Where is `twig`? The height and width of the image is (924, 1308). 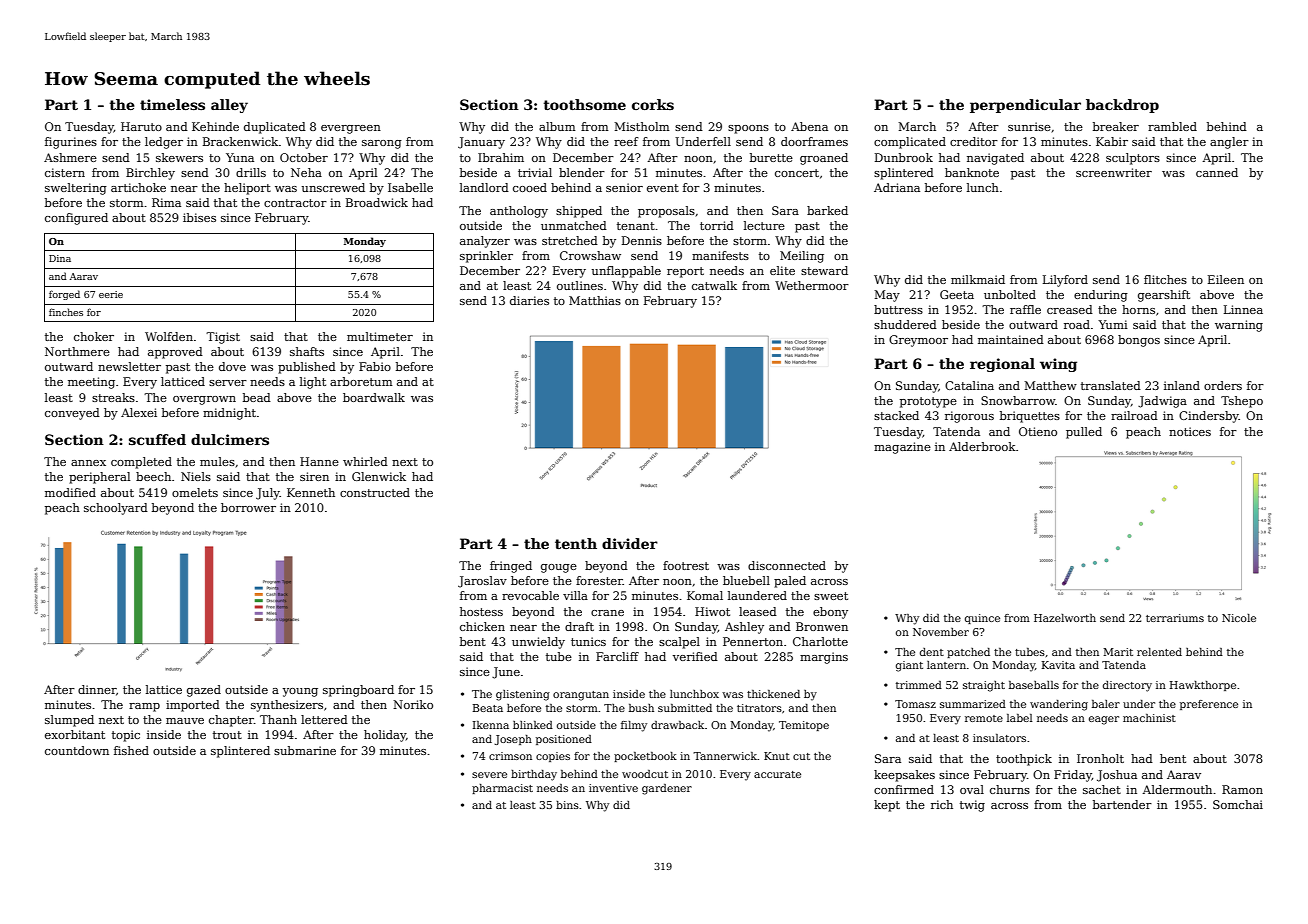
twig is located at coordinates (972, 806).
